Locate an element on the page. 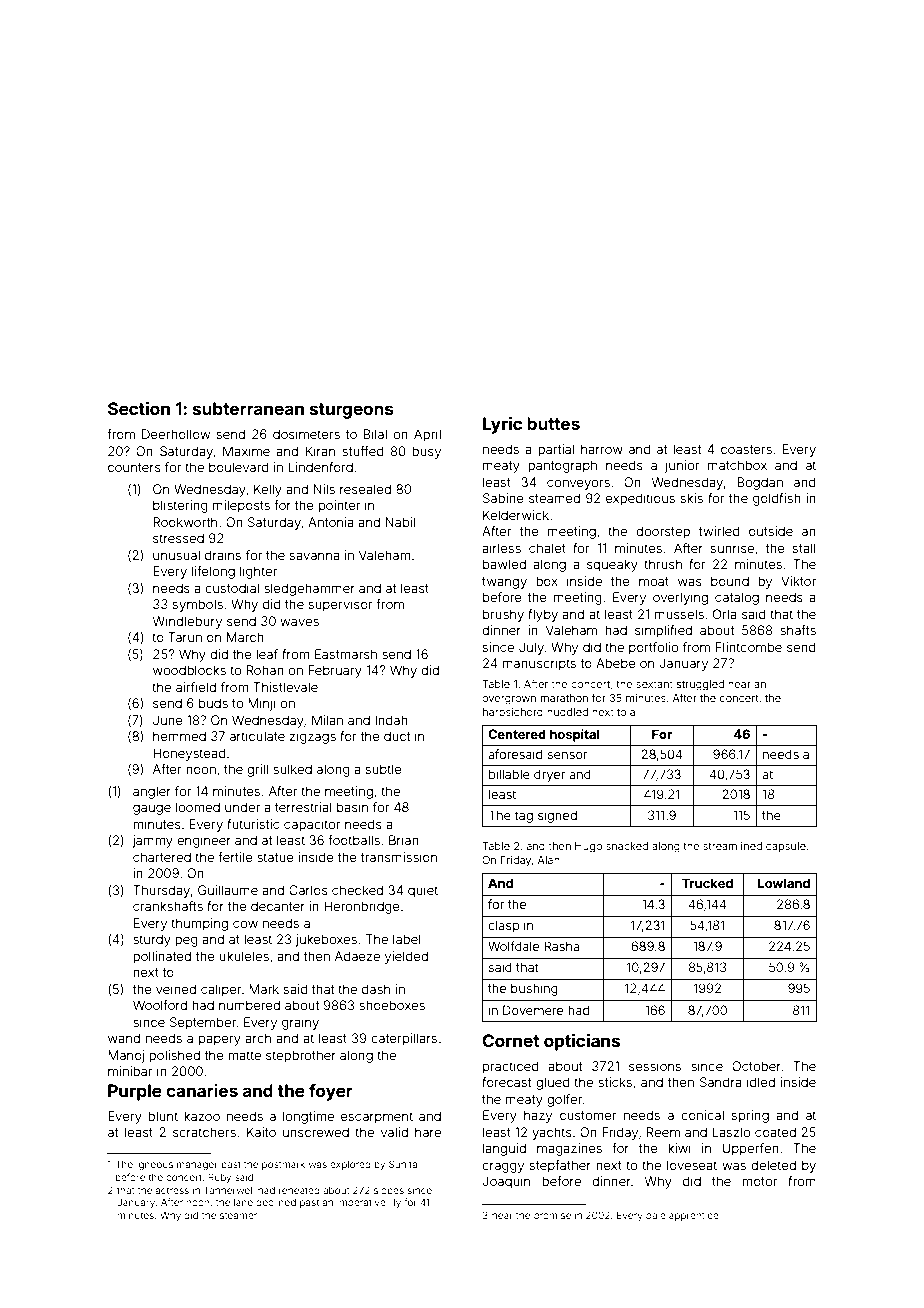  blistering is located at coordinates (180, 506).
